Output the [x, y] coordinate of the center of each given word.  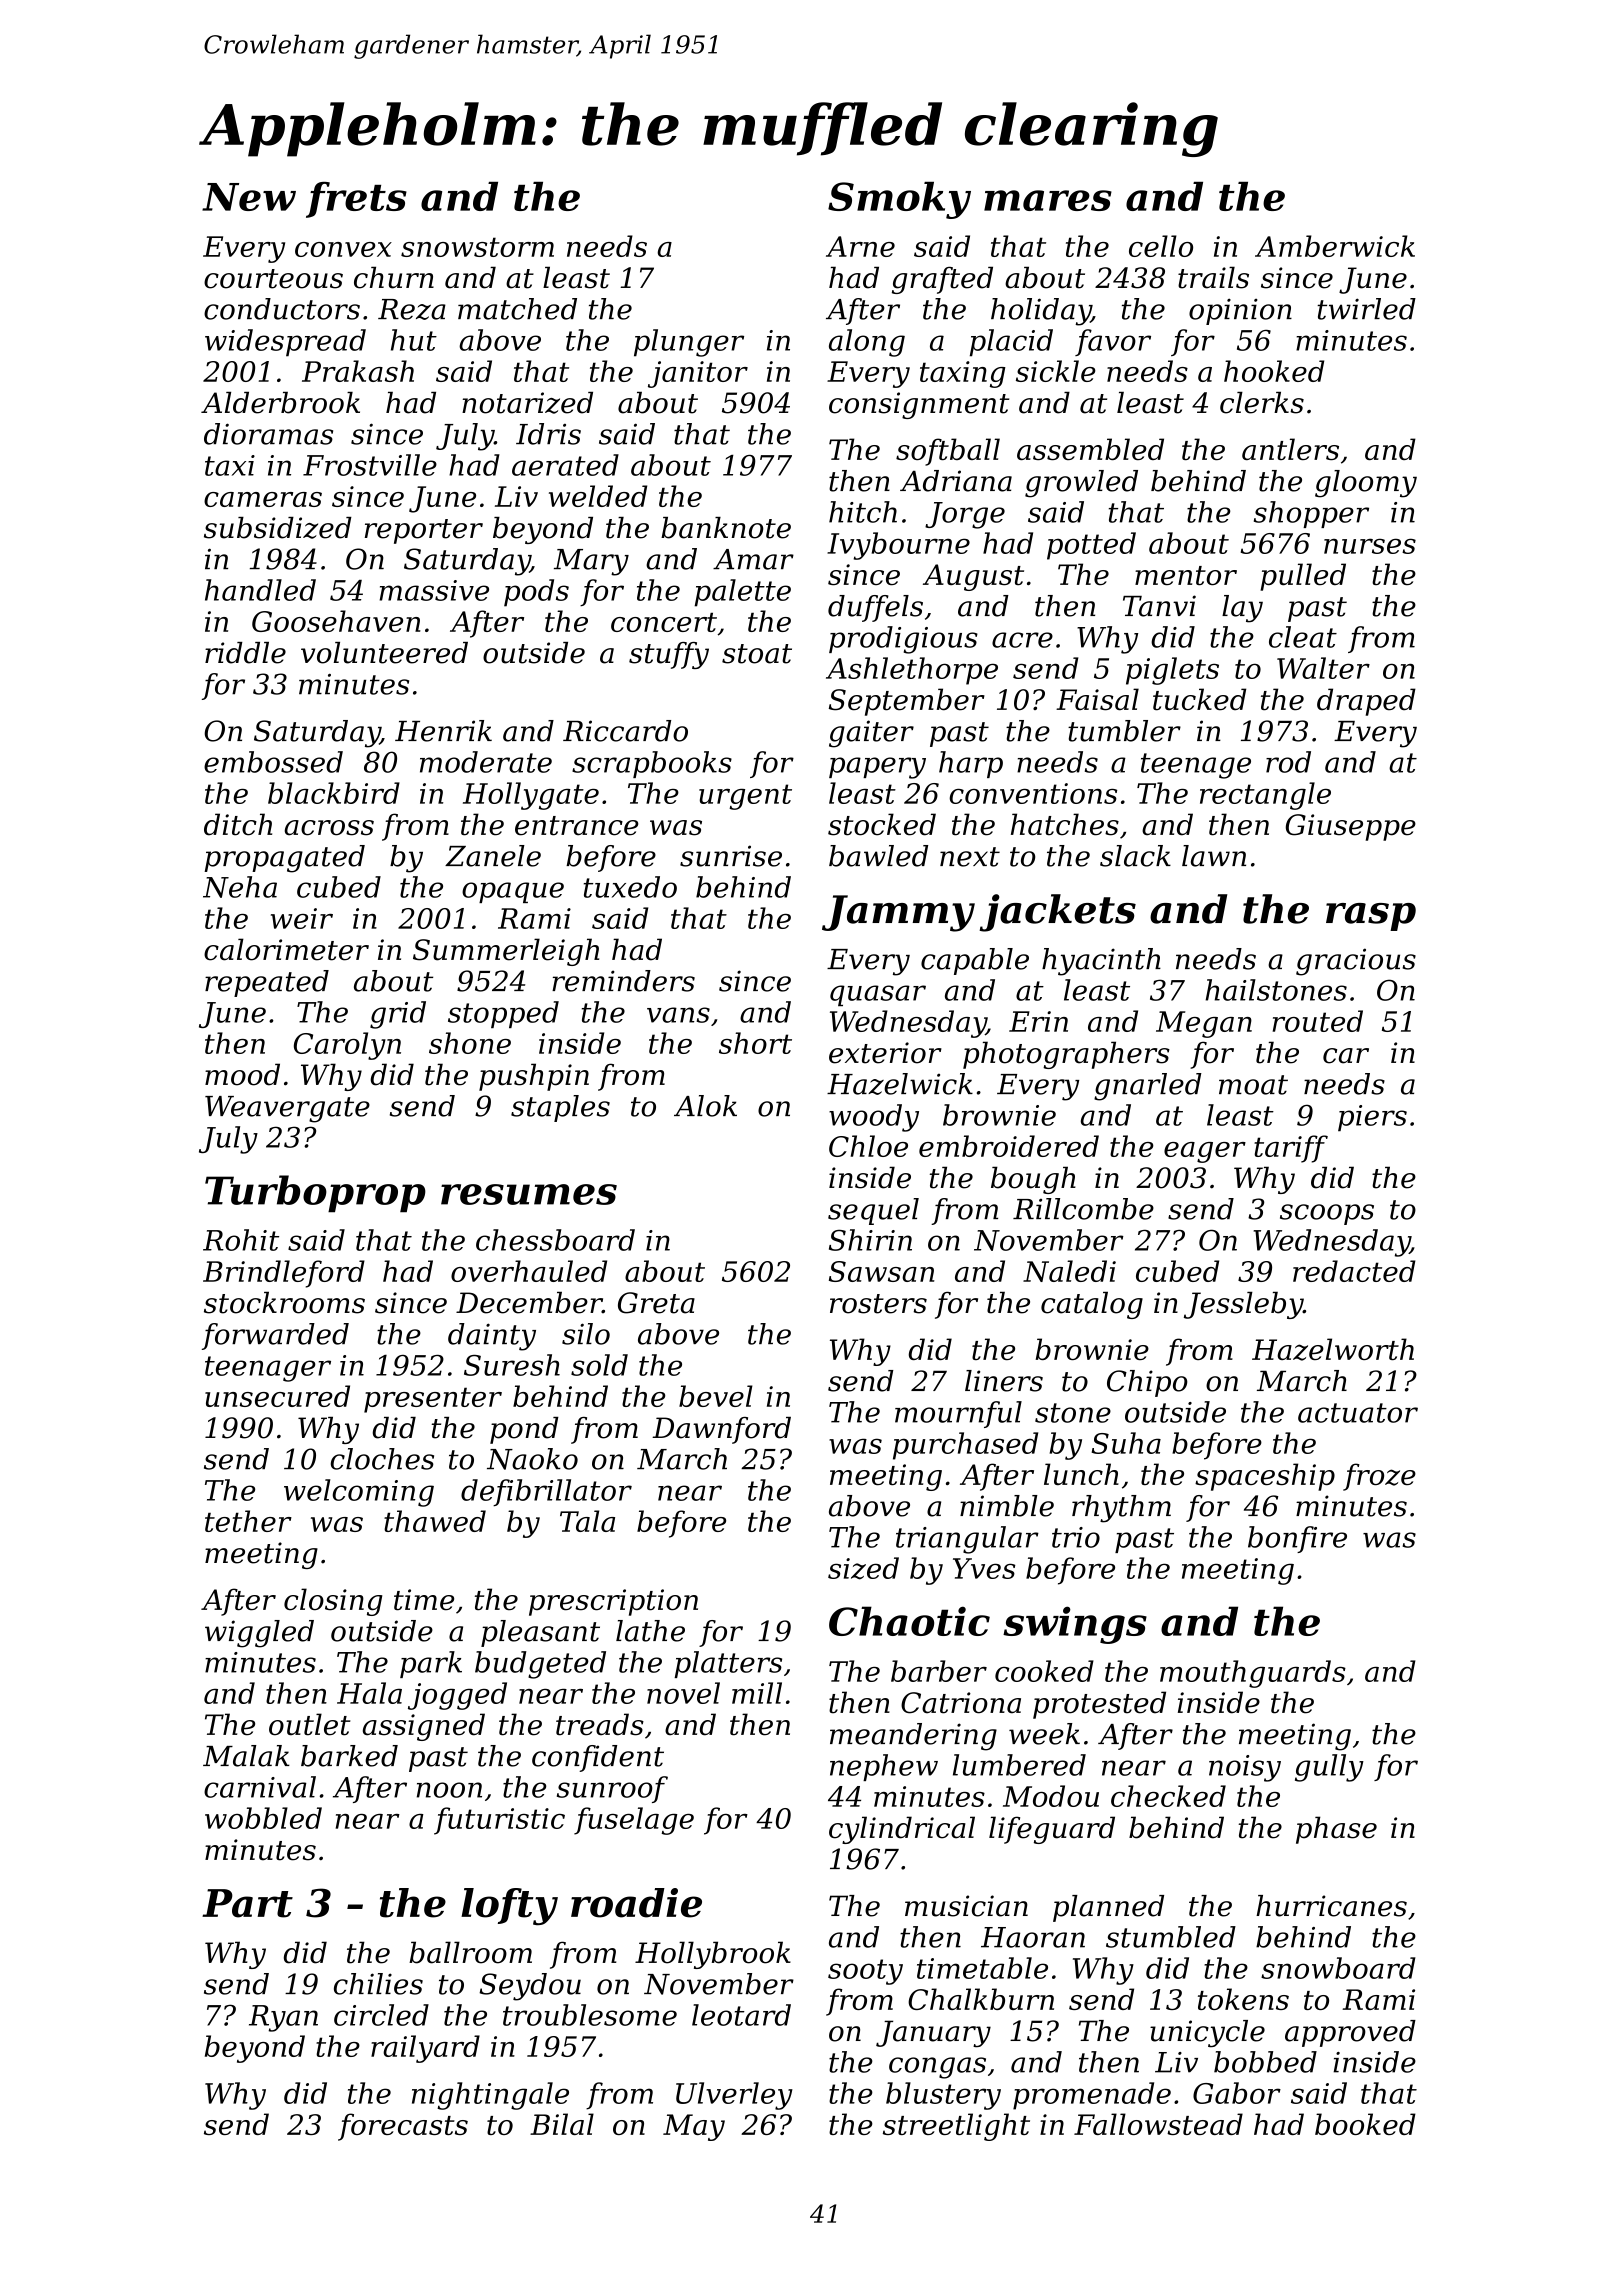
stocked [882, 824]
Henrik [443, 731]
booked [1365, 2124]
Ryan [283, 2018]
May [694, 2127]
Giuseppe [1351, 827]
